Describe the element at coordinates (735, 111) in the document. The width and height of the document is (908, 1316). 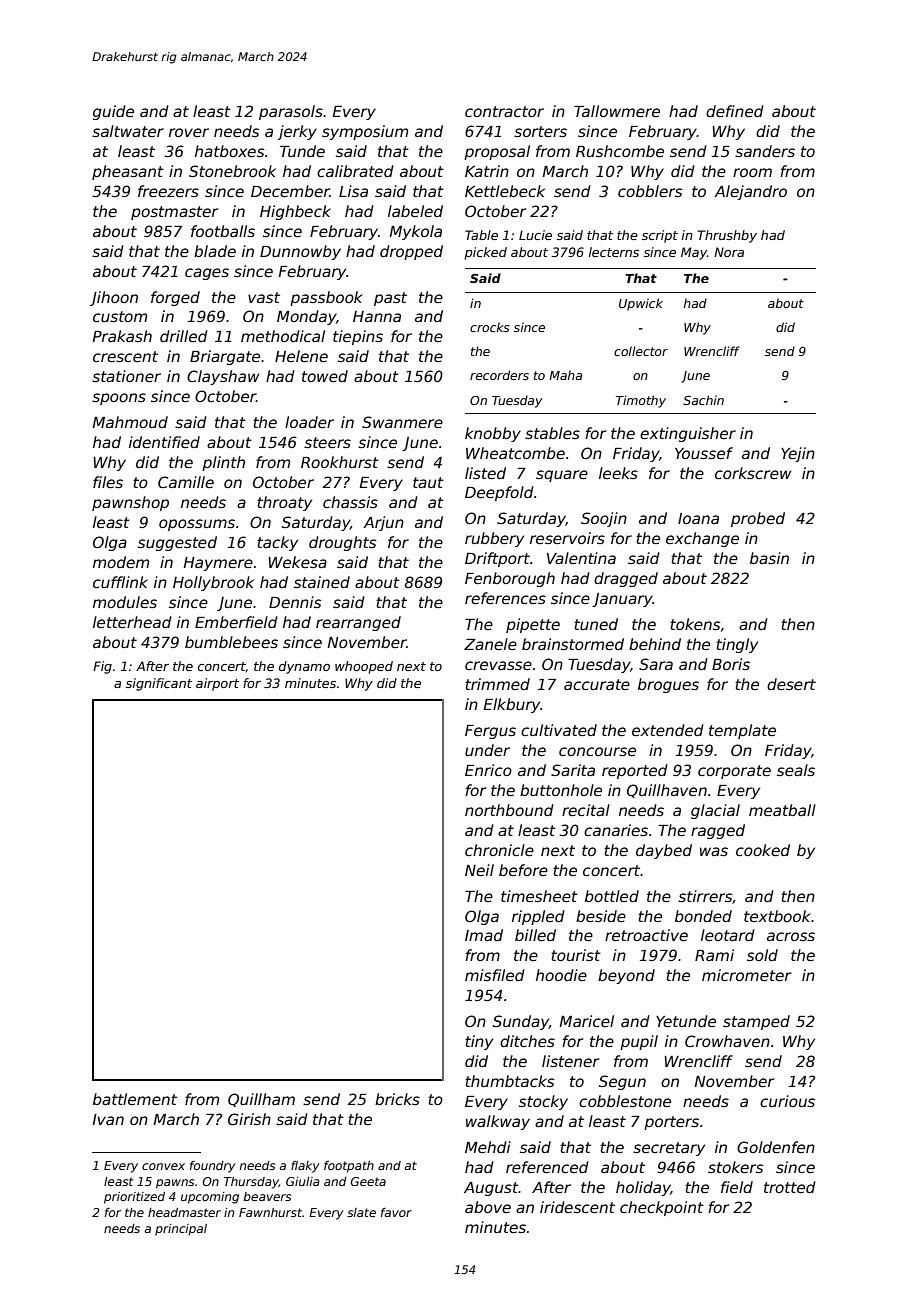
I see `defined` at that location.
